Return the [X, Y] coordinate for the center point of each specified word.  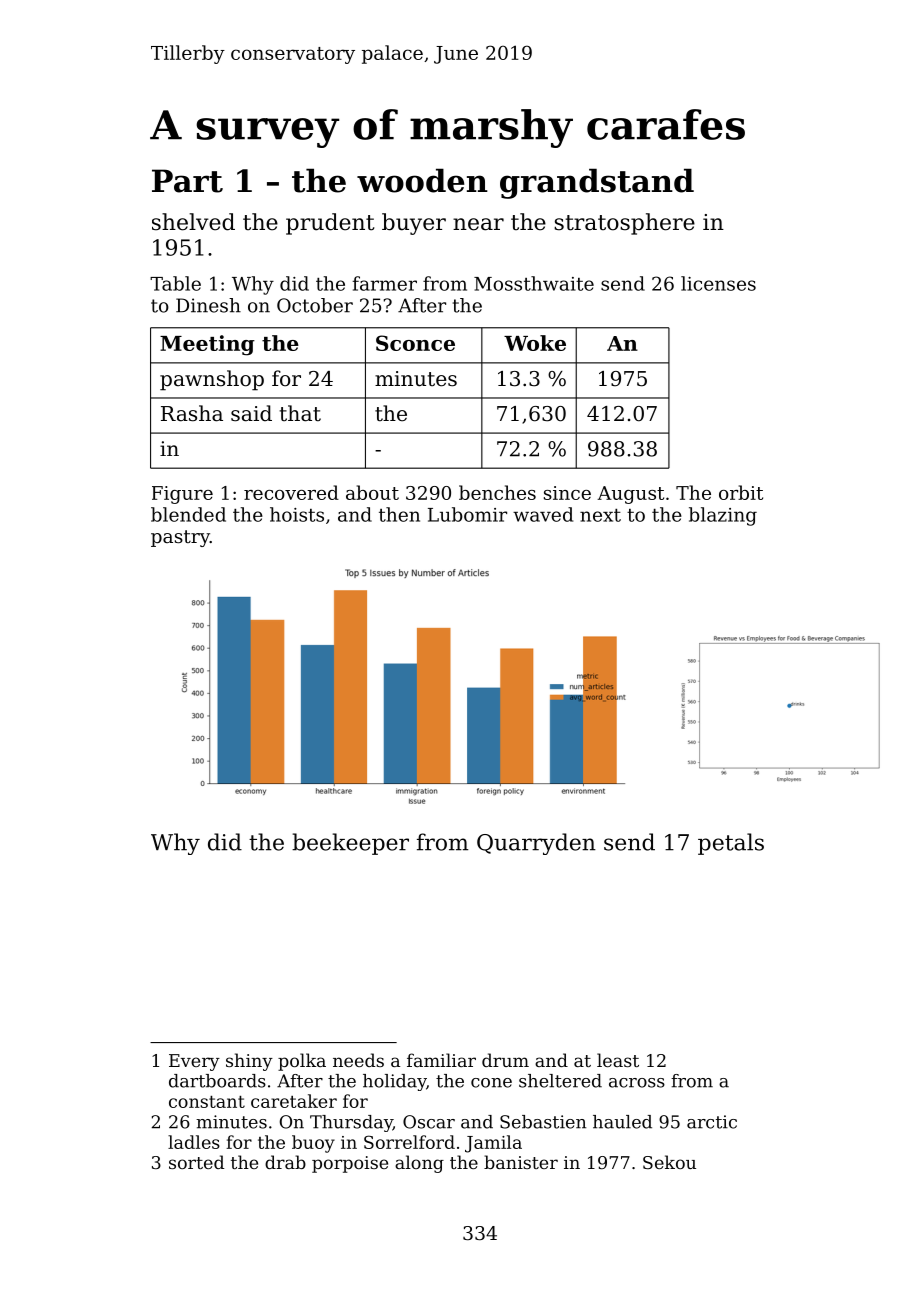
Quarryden [536, 844]
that [300, 413]
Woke [535, 343]
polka [302, 1062]
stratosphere [624, 224]
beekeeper [350, 844]
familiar [441, 1060]
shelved [193, 222]
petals [731, 844]
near [478, 224]
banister [521, 1162]
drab [285, 1162]
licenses [718, 283]
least [618, 1060]
